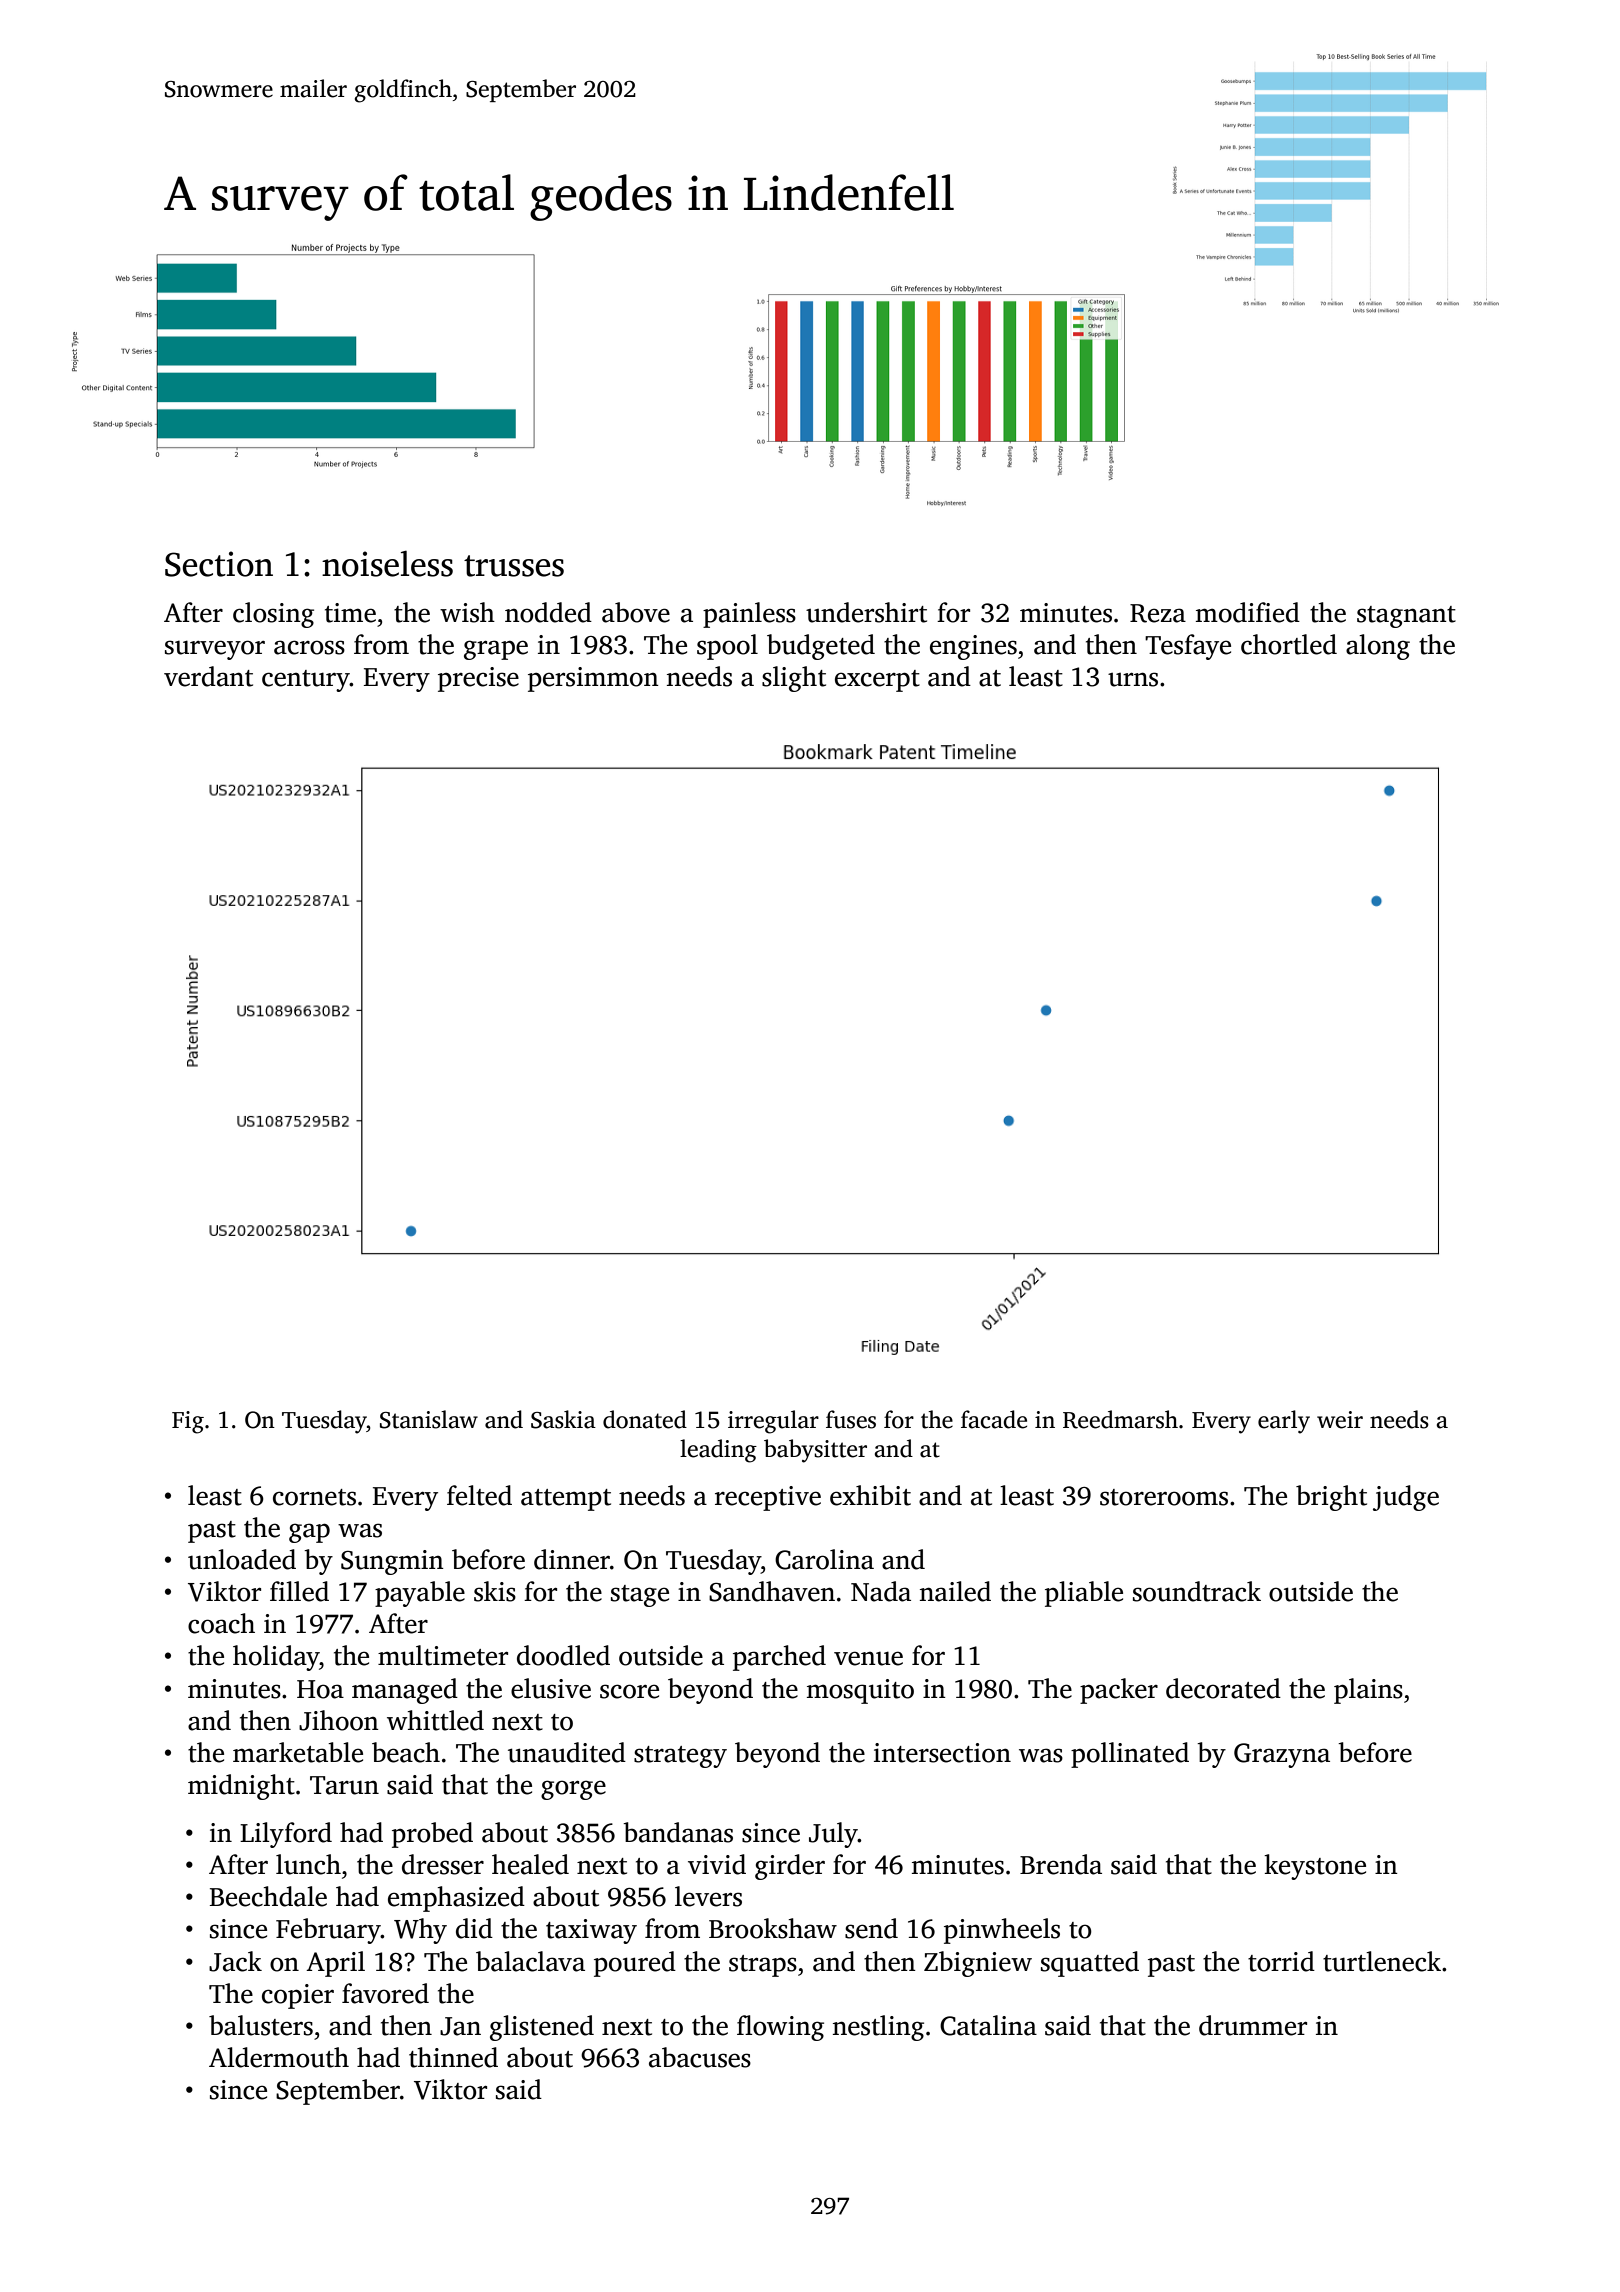 This screenshot has height=2292, width=1620. What do you see at coordinates (1248, 612) in the screenshot?
I see `modified` at bounding box center [1248, 612].
